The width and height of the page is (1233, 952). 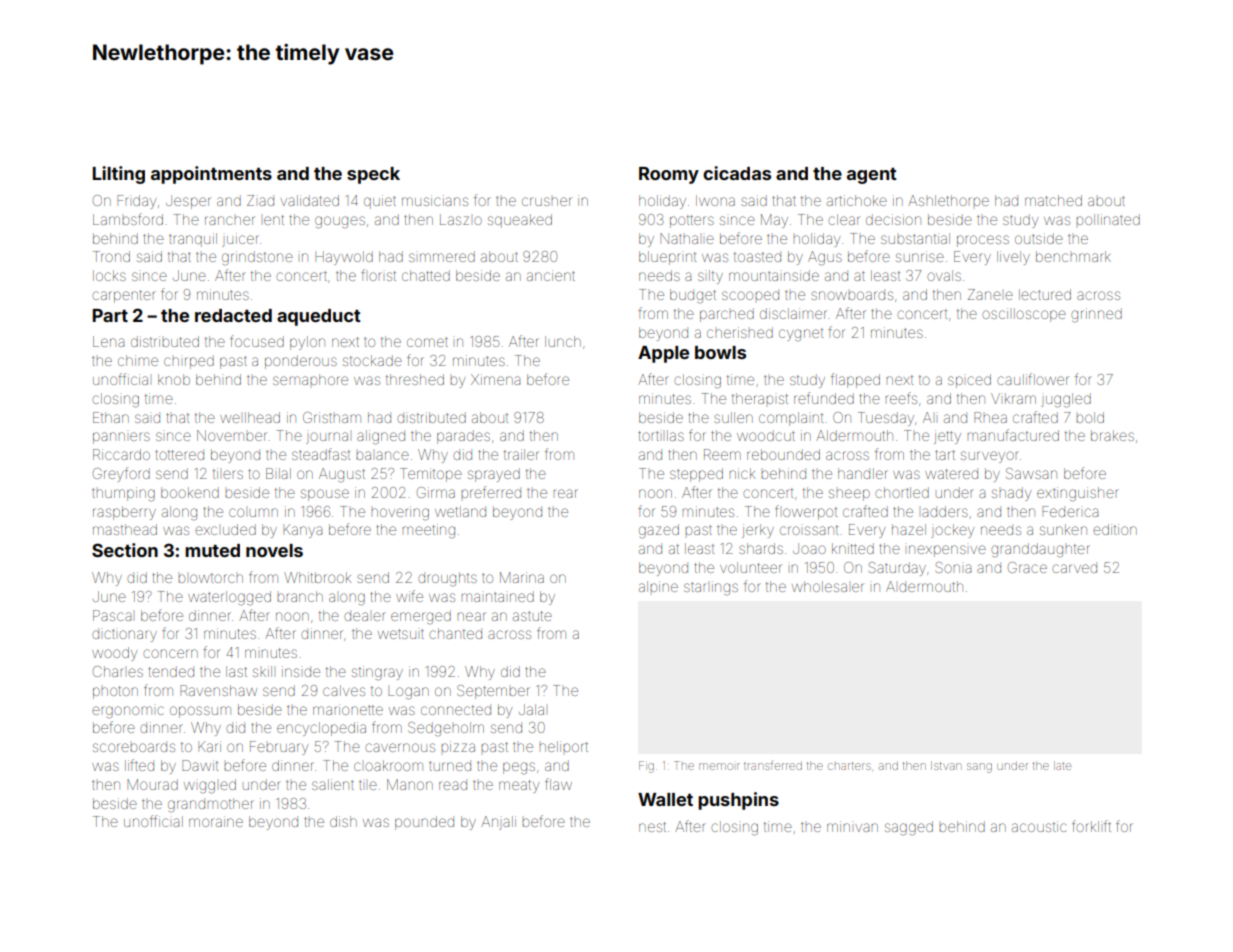 I want to click on parched, so click(x=727, y=315).
